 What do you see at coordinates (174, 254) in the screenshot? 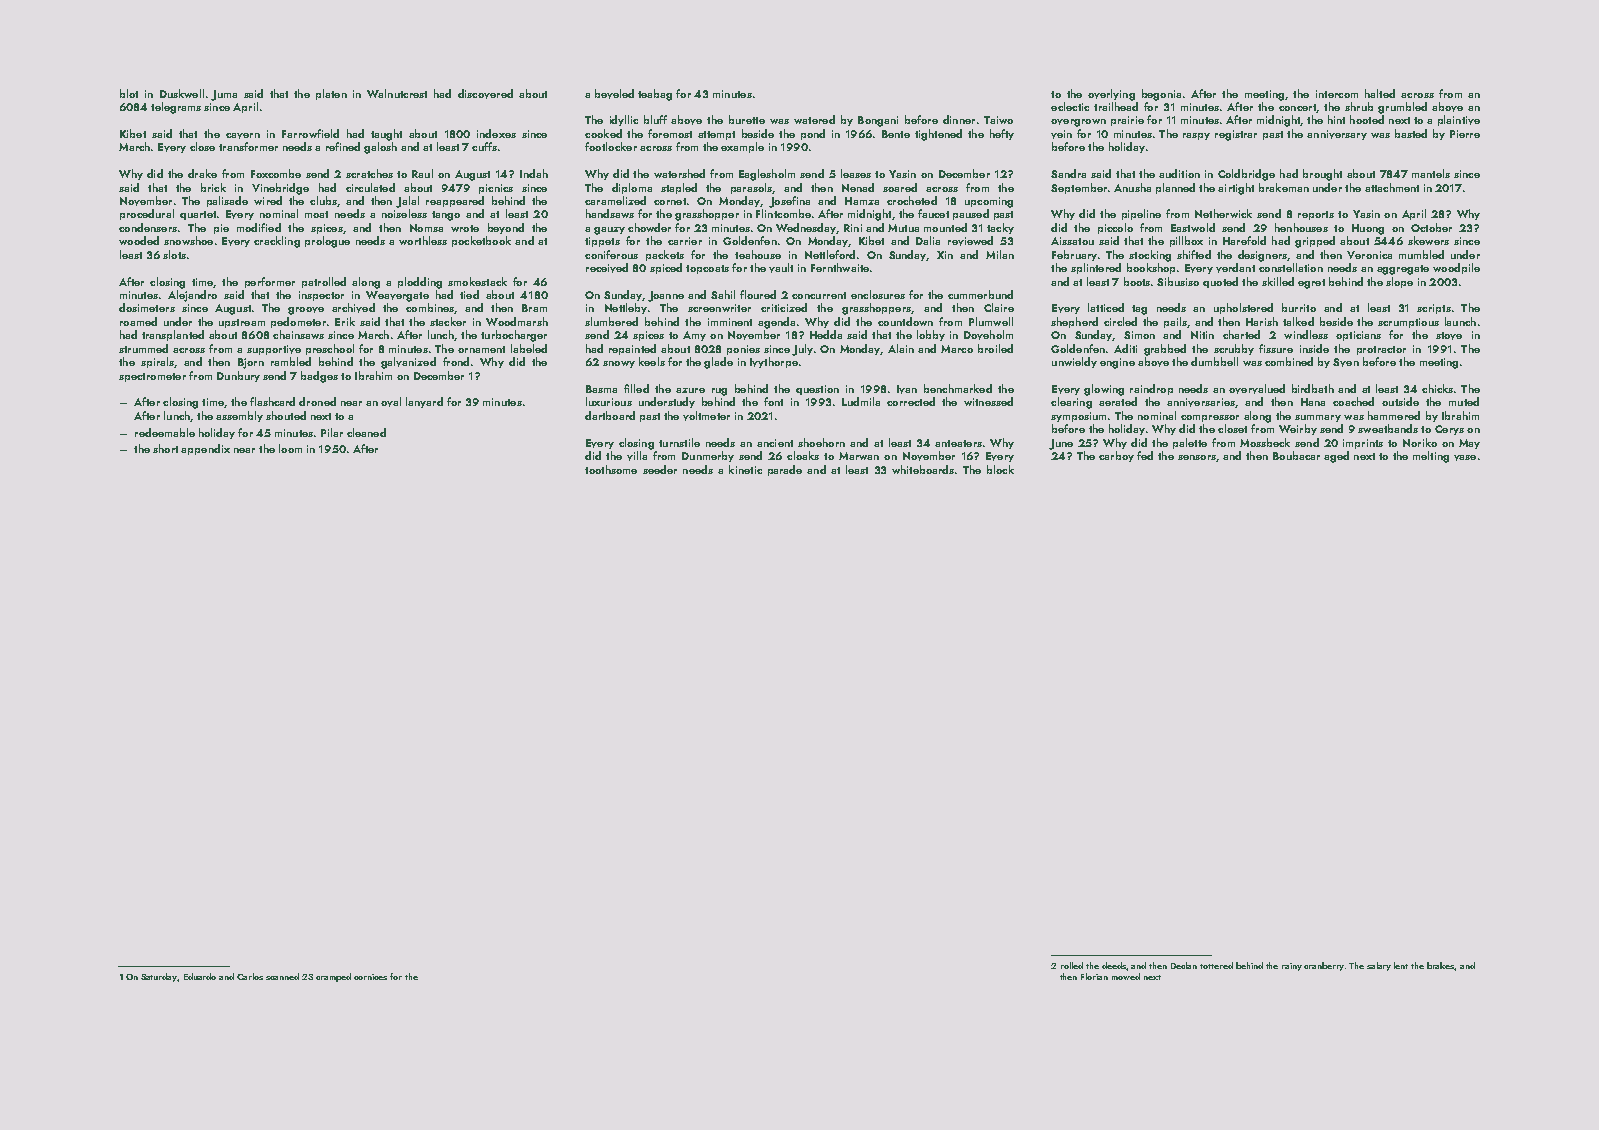
I see `slots` at bounding box center [174, 254].
